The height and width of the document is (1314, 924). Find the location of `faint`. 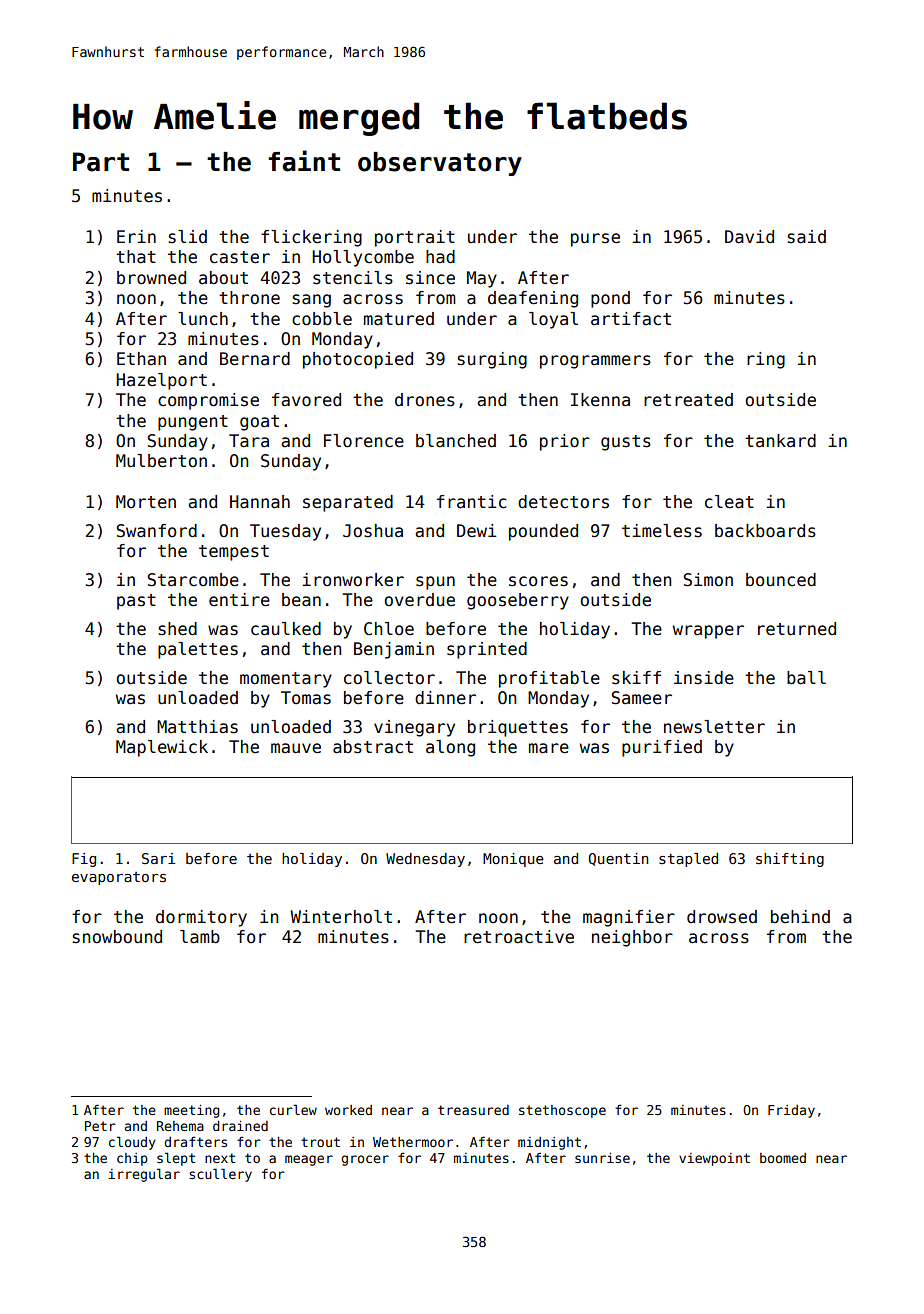

faint is located at coordinates (304, 161).
